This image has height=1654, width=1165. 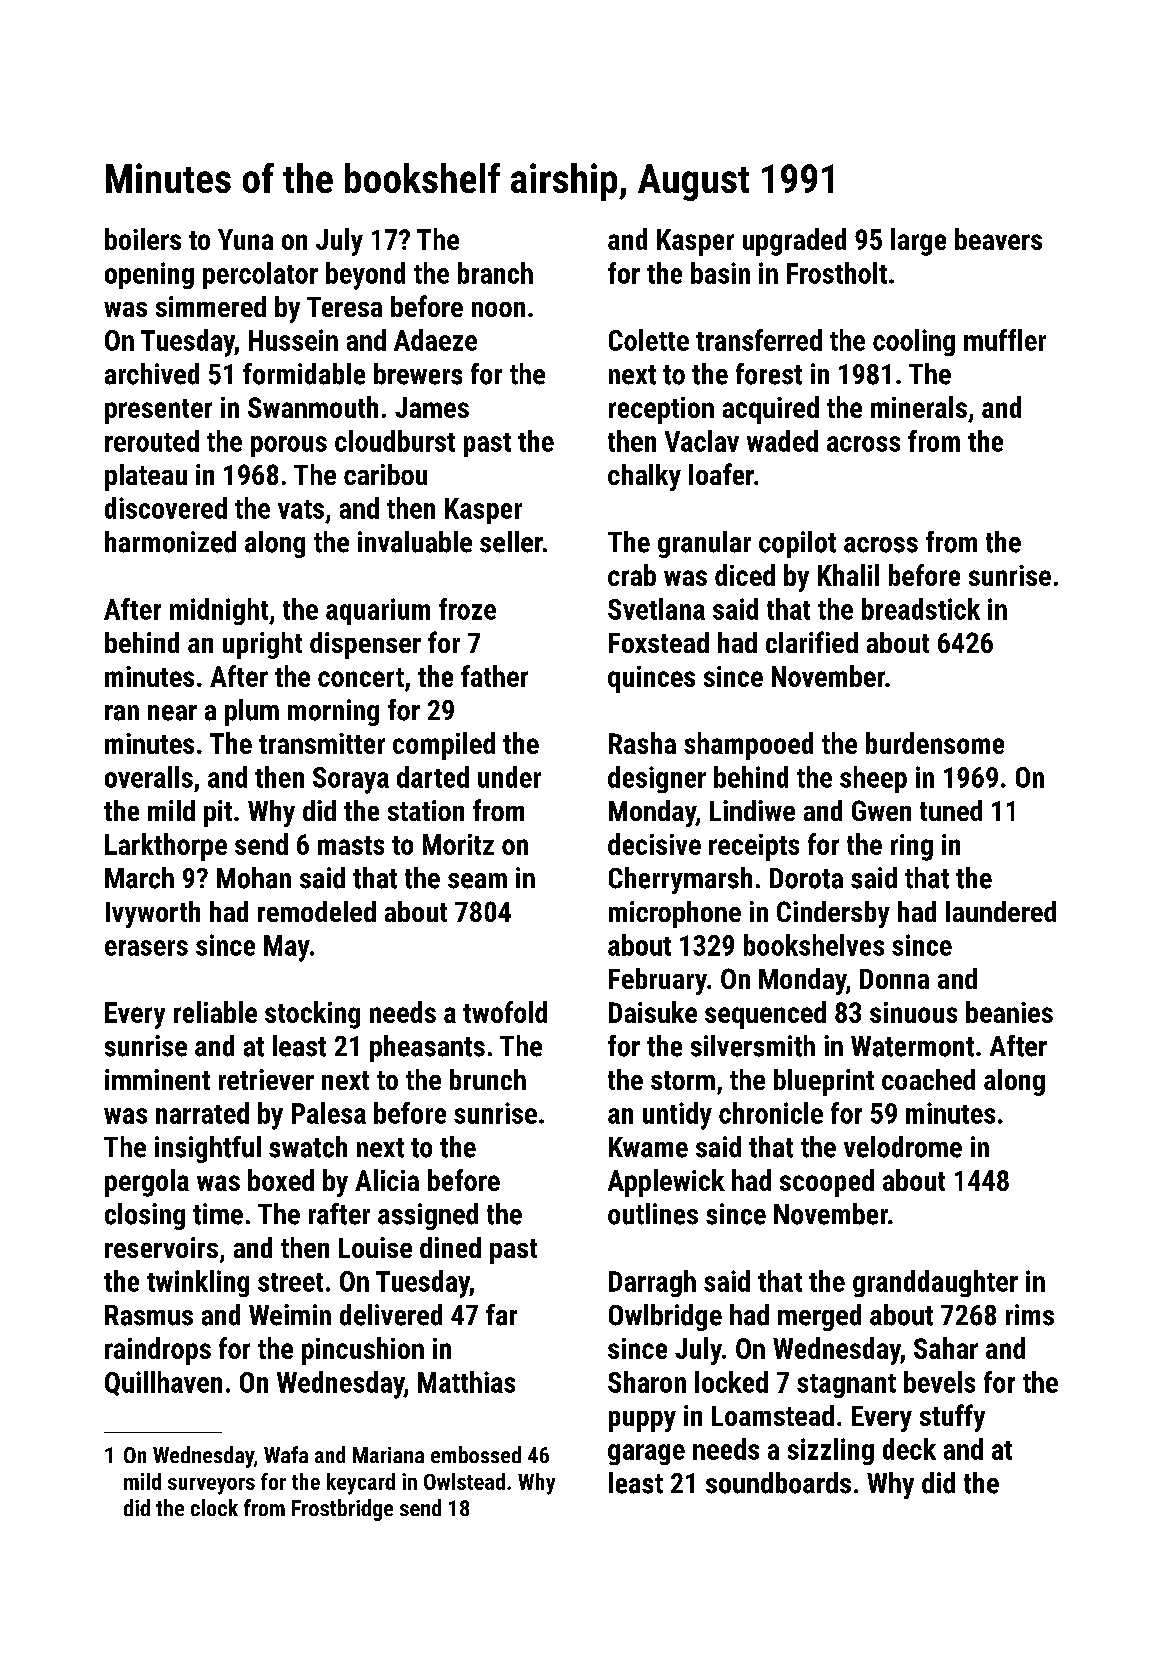 What do you see at coordinates (215, 1012) in the image?
I see `reliable` at bounding box center [215, 1012].
